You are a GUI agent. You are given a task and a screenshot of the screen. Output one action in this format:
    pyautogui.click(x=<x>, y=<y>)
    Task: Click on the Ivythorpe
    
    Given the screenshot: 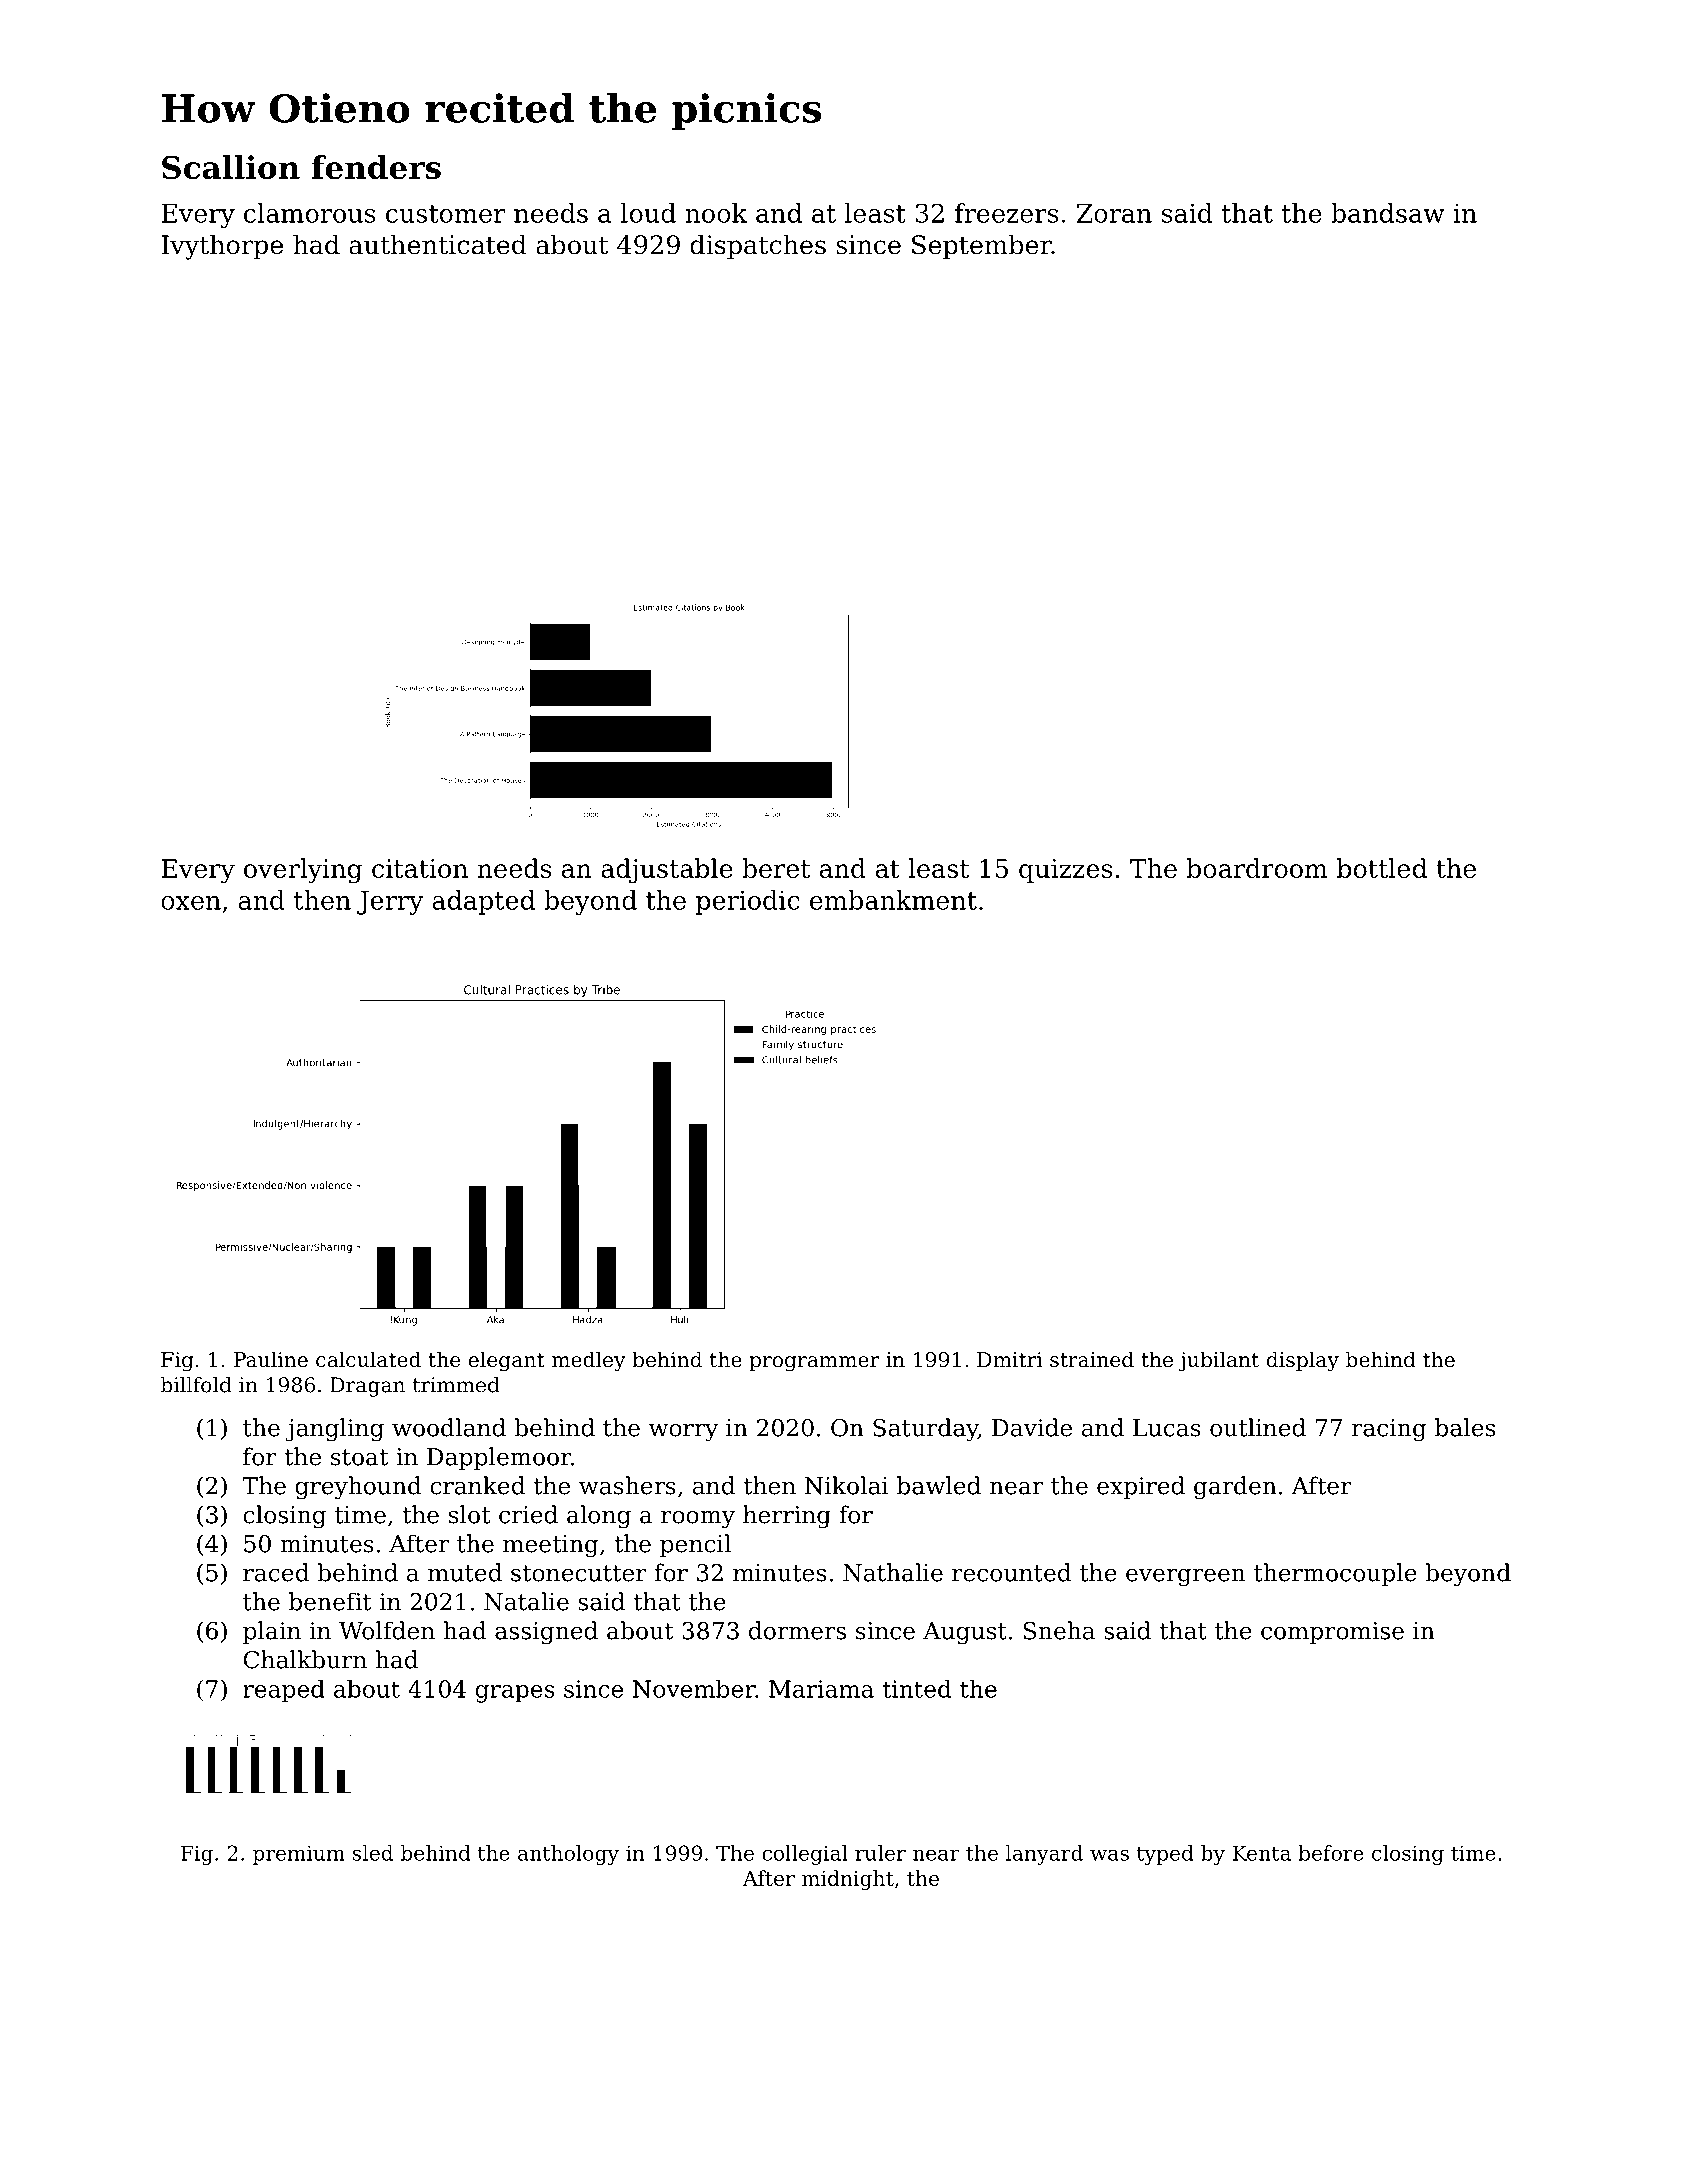 What is the action you would take?
    pyautogui.click(x=222, y=247)
